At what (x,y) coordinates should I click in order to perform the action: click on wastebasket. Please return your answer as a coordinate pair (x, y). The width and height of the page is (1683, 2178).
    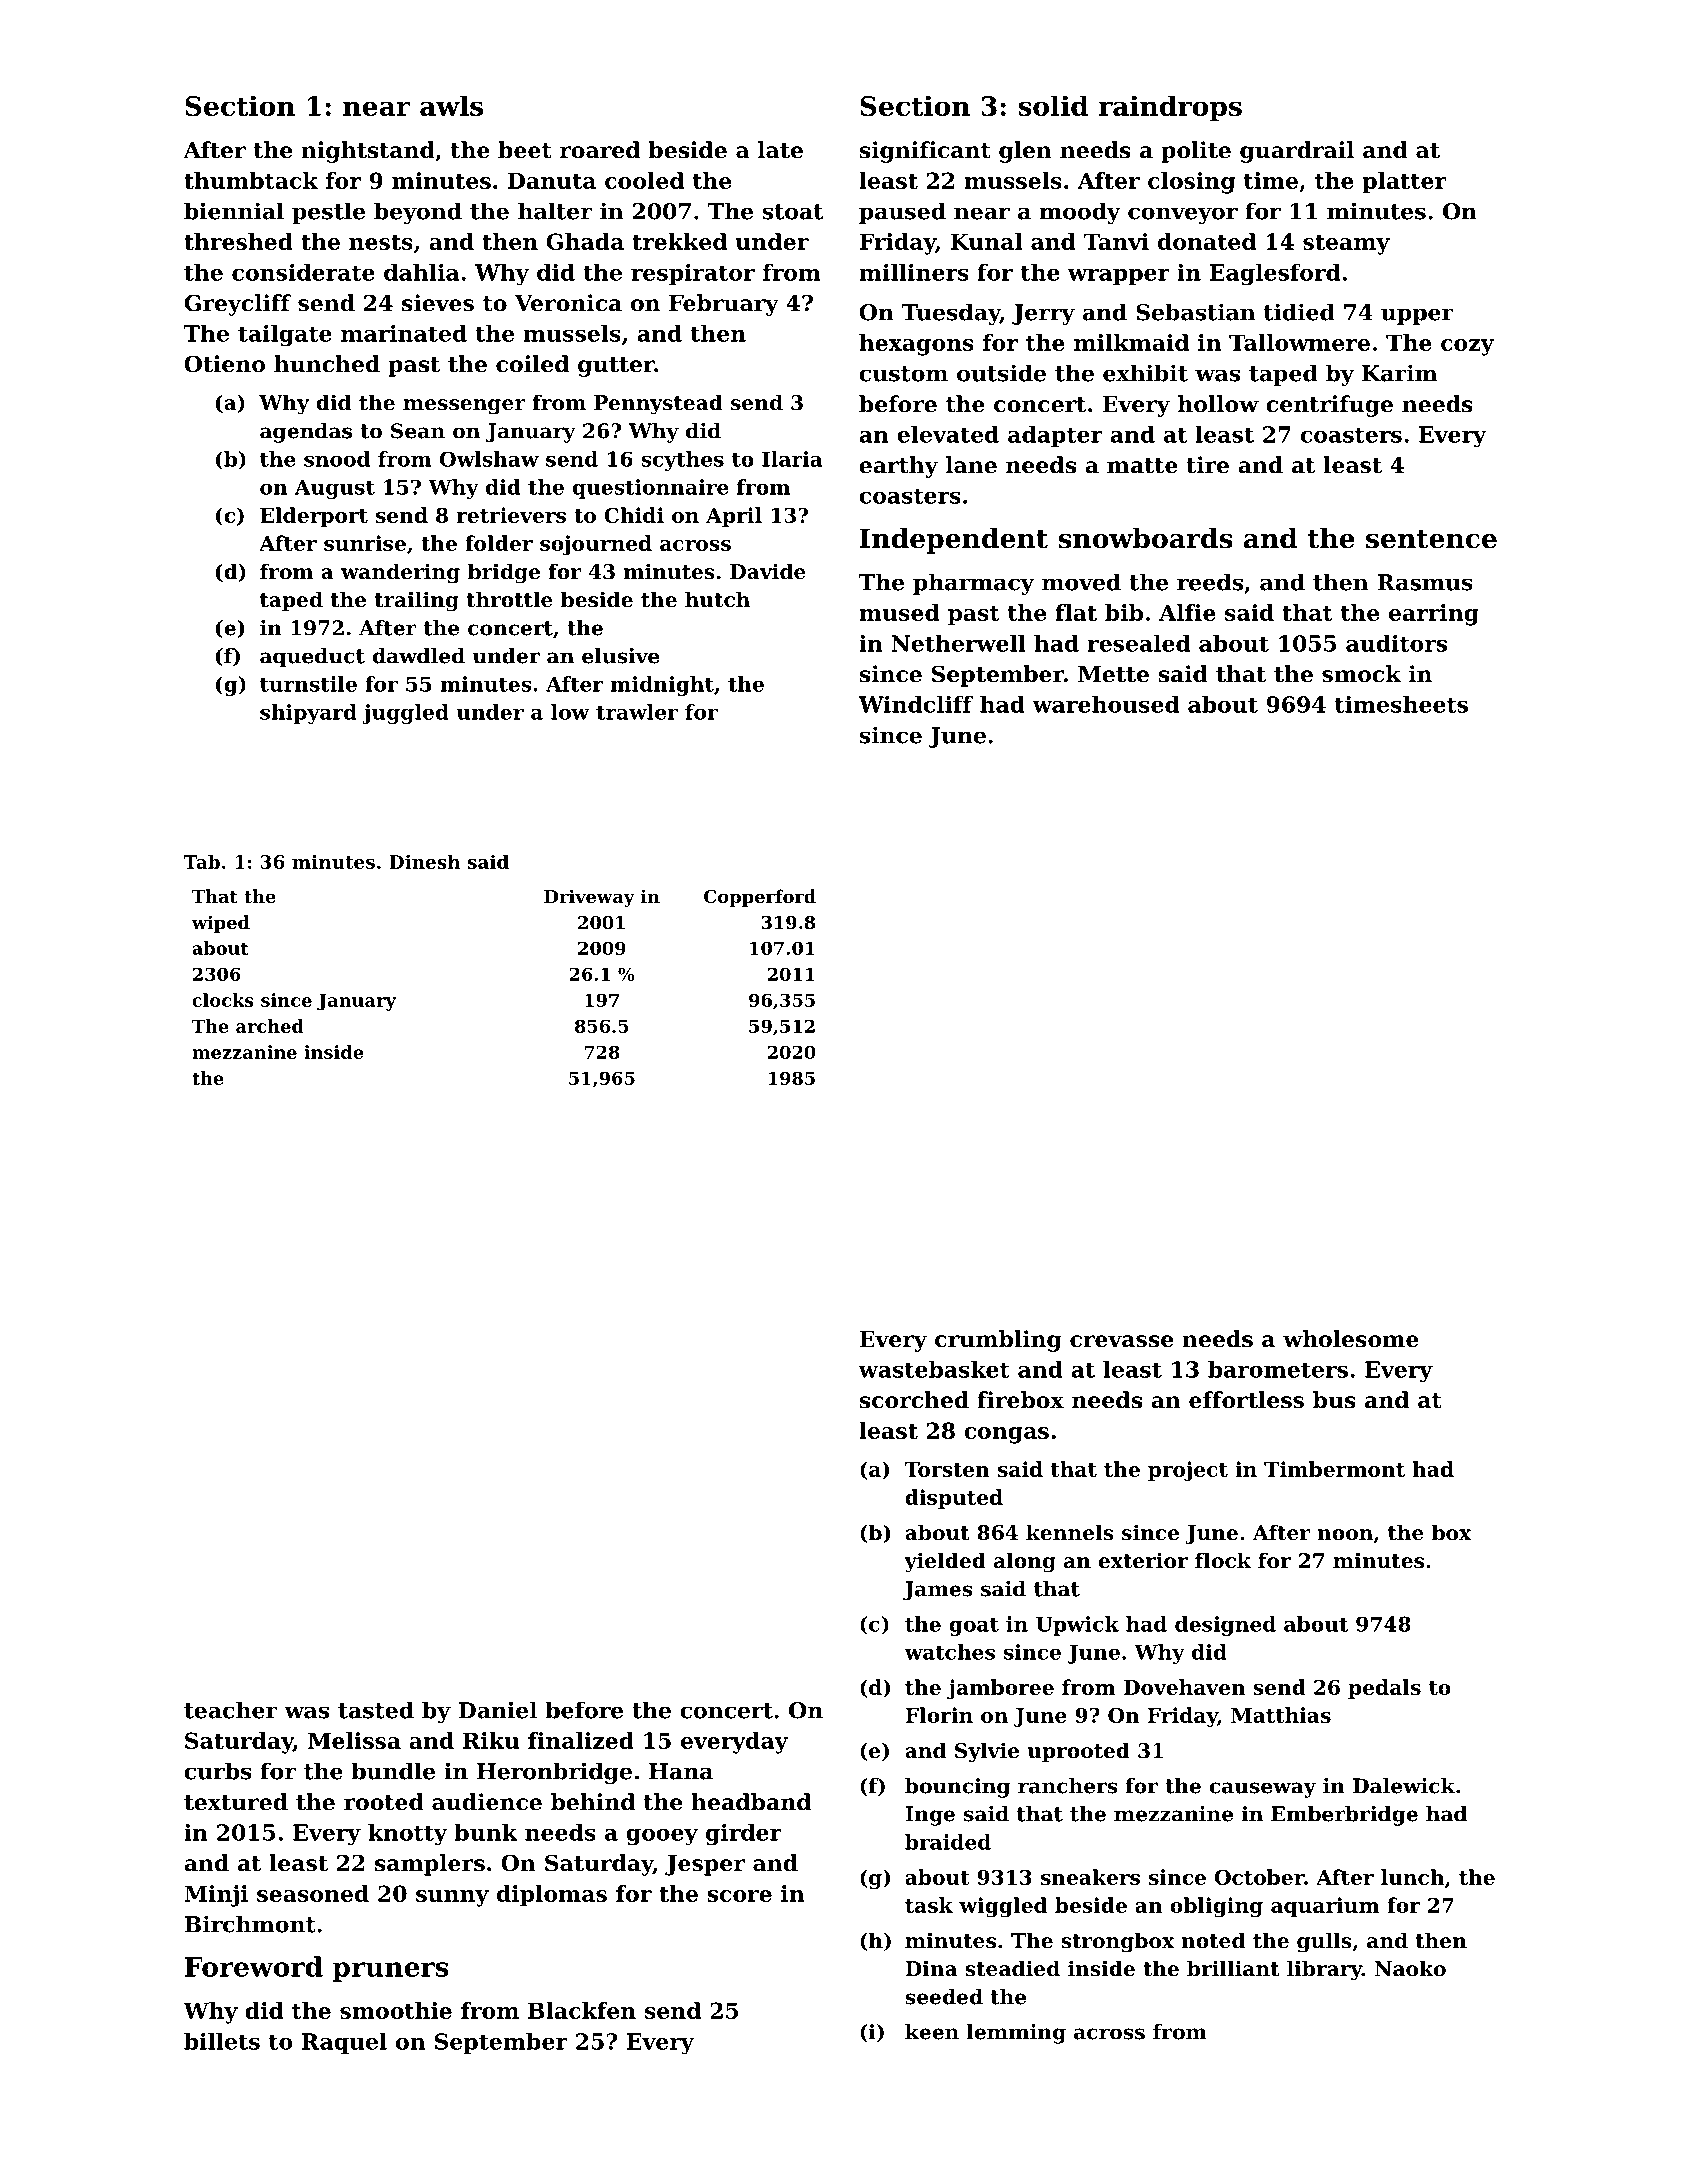
    Looking at the image, I should click on (934, 1369).
